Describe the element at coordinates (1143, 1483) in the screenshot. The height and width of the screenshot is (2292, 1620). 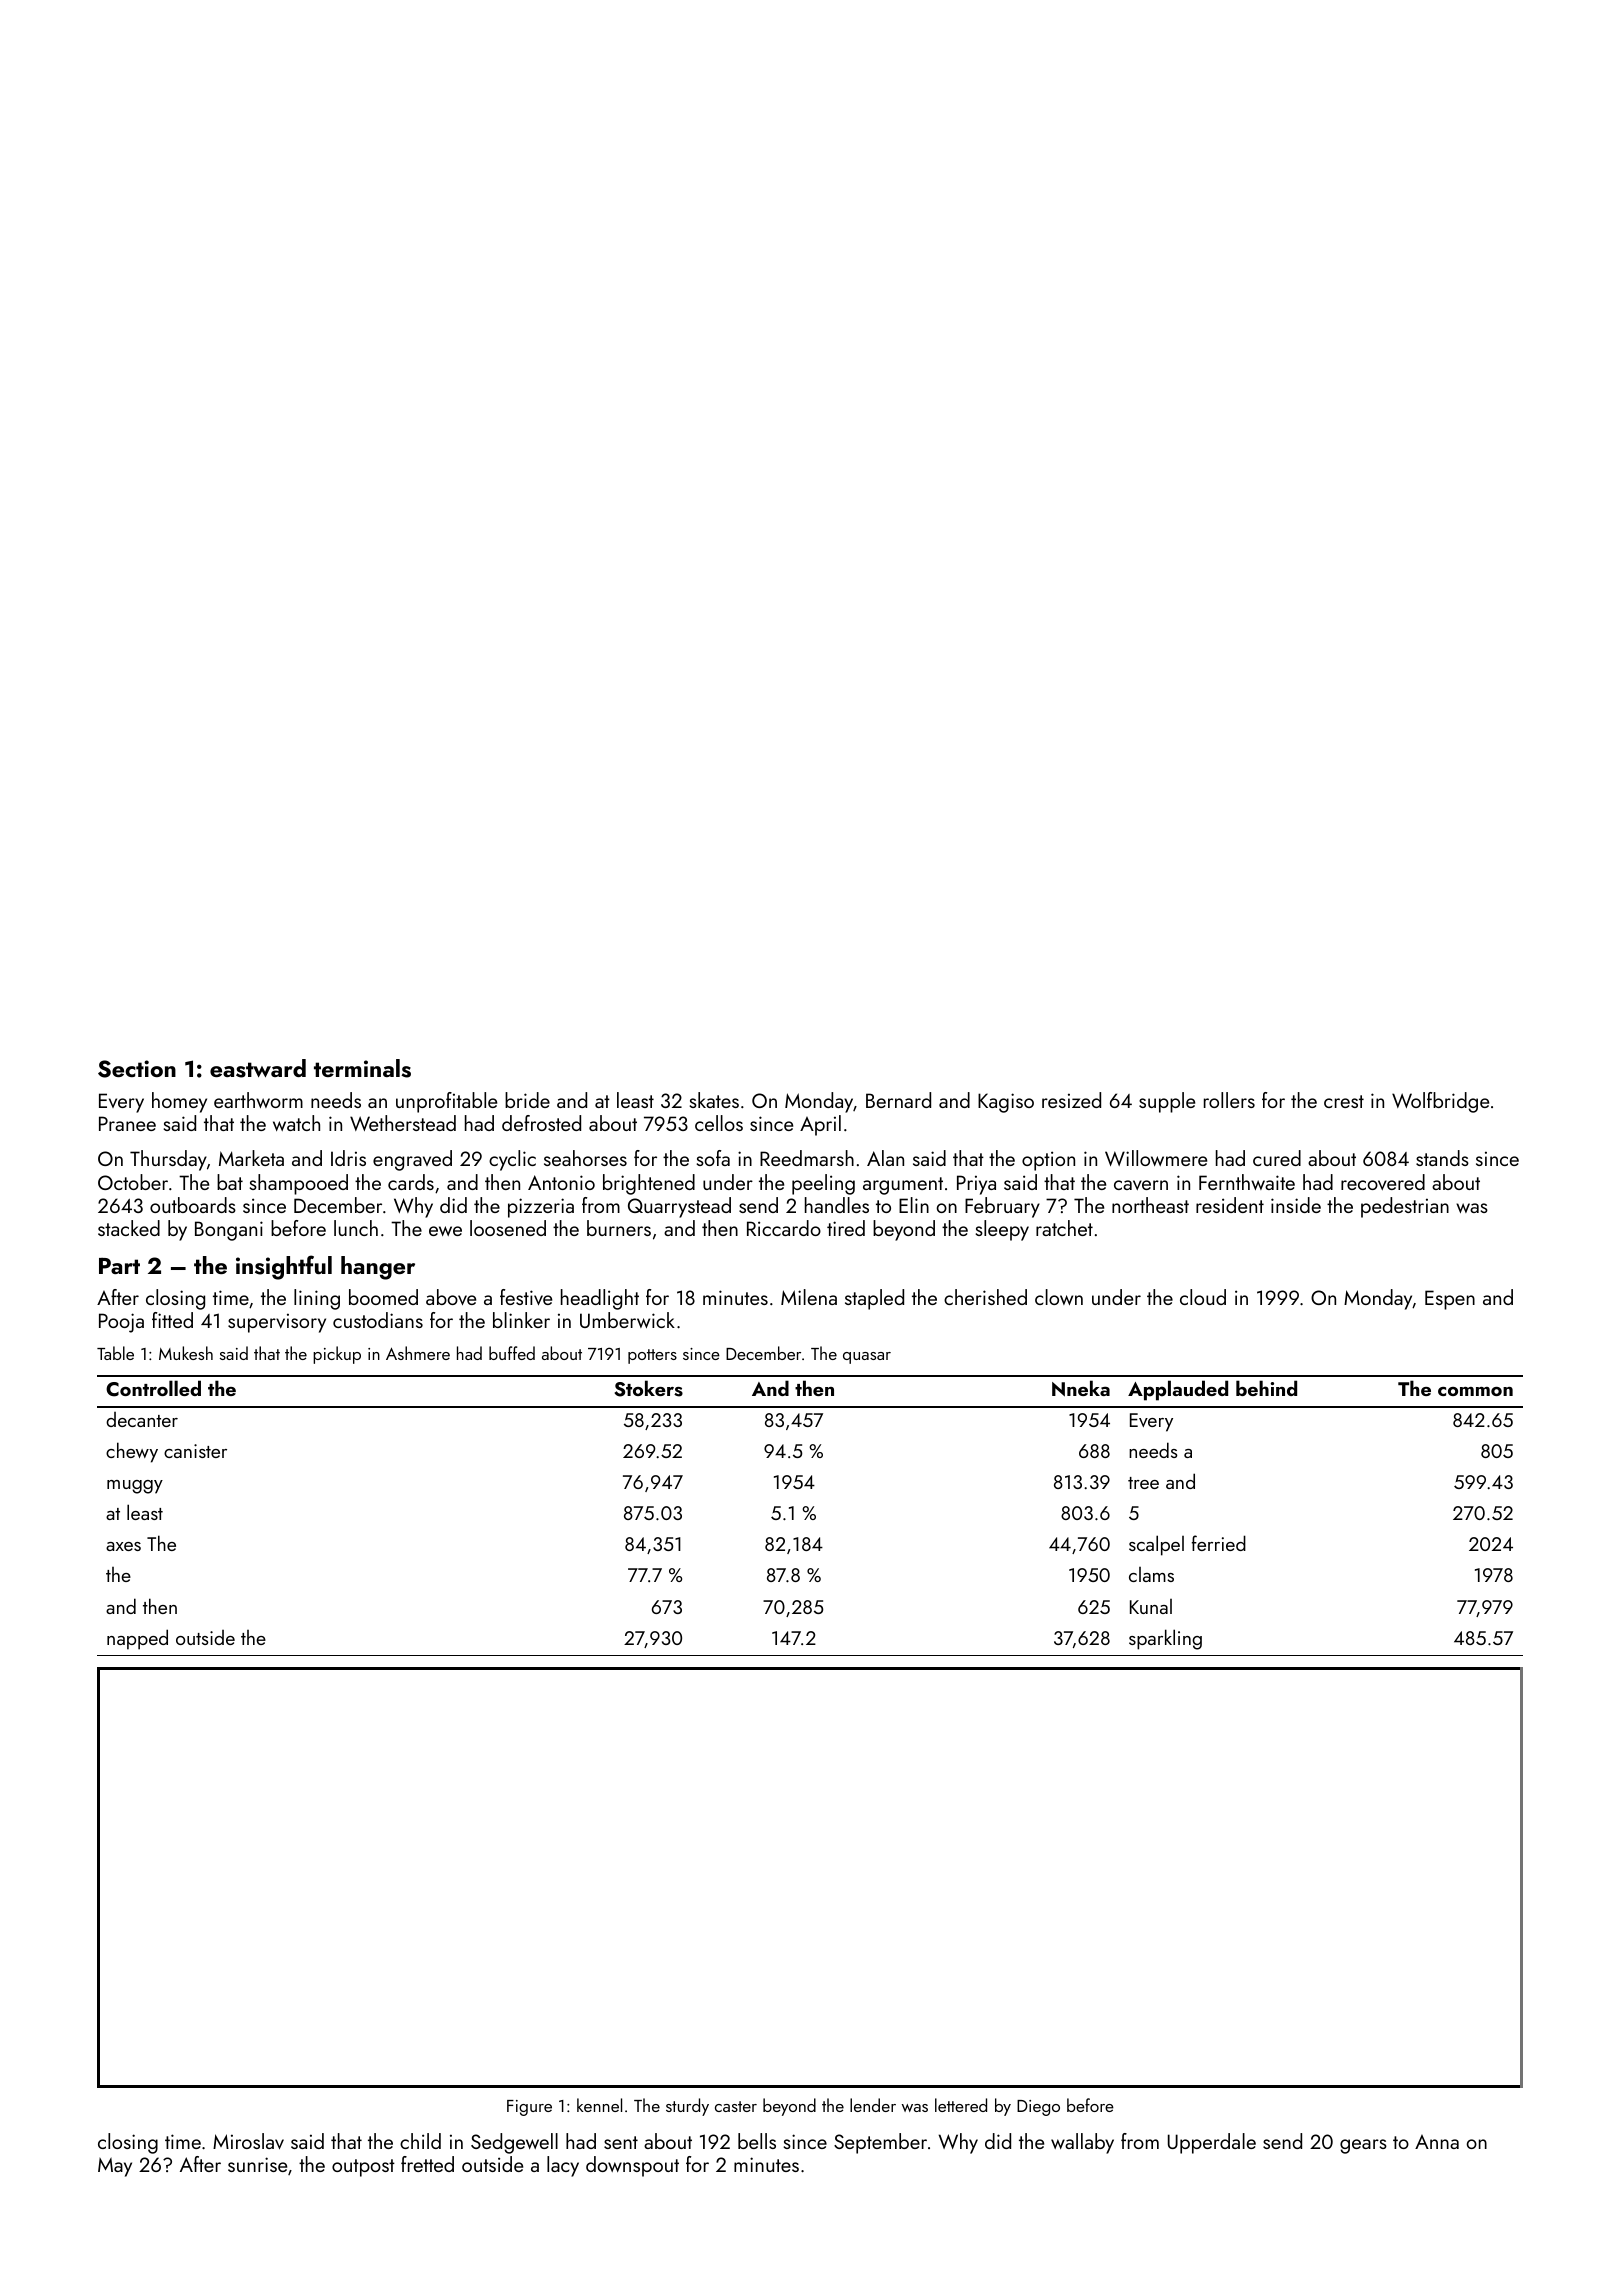
I see `tree` at that location.
